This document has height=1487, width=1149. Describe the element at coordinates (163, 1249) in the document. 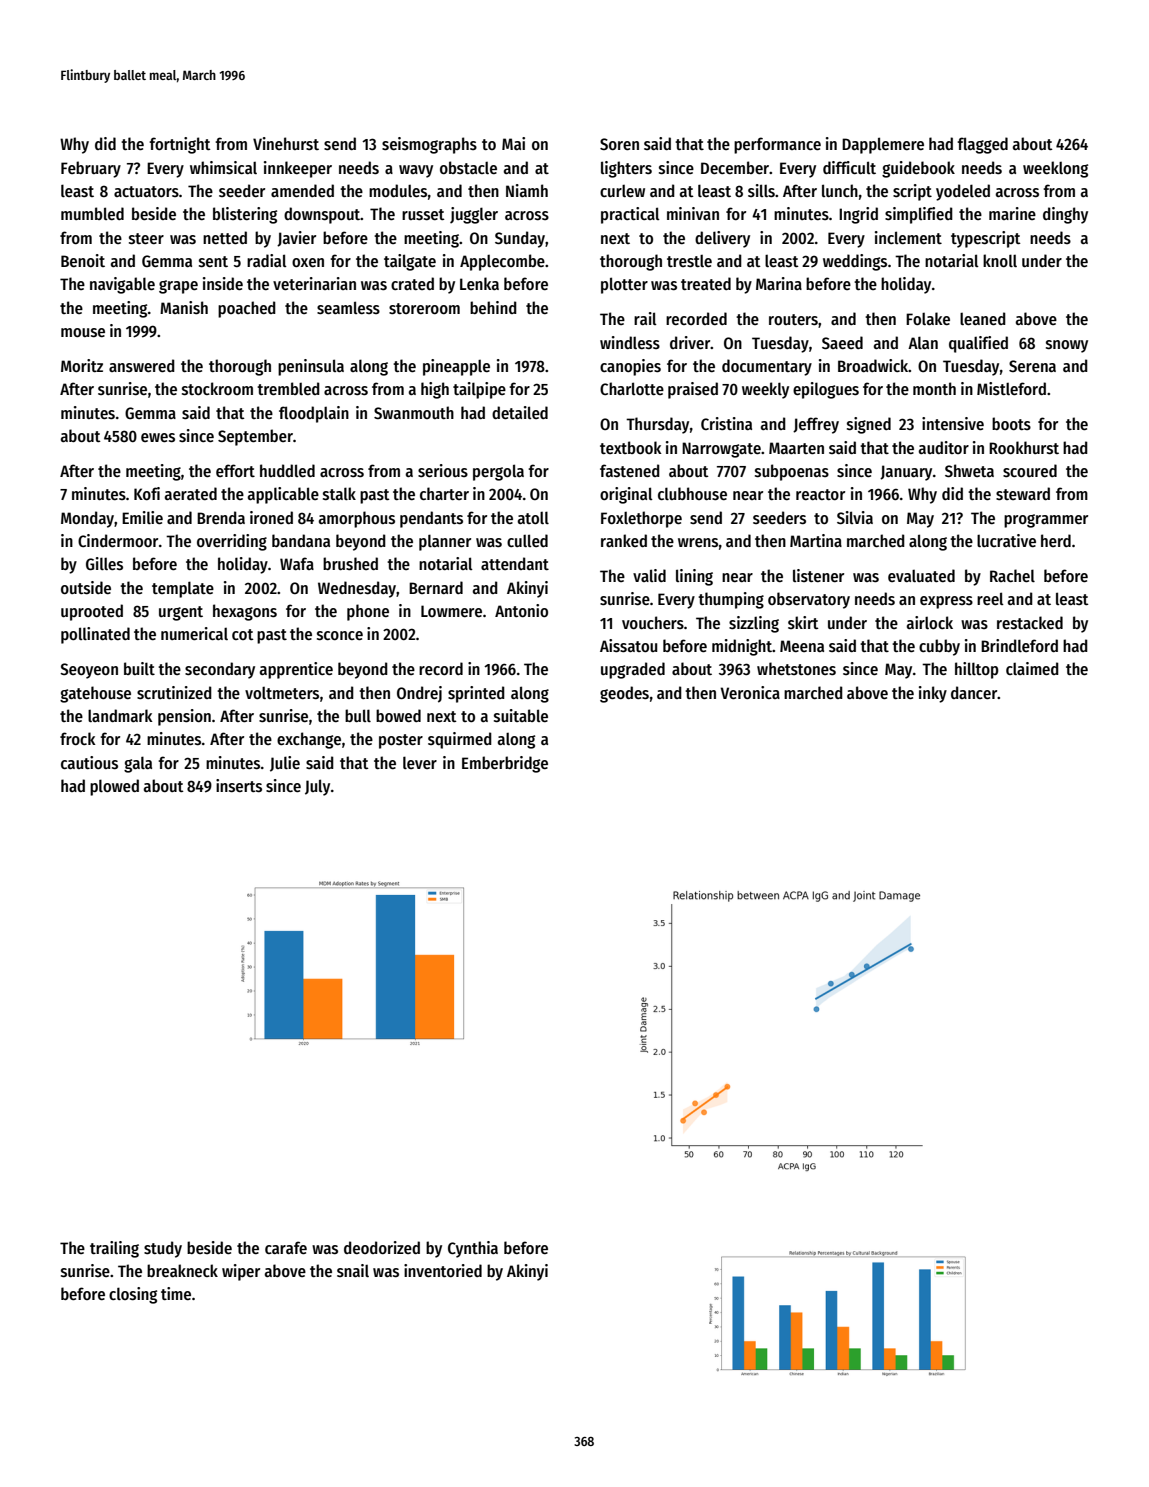

I see `study` at that location.
